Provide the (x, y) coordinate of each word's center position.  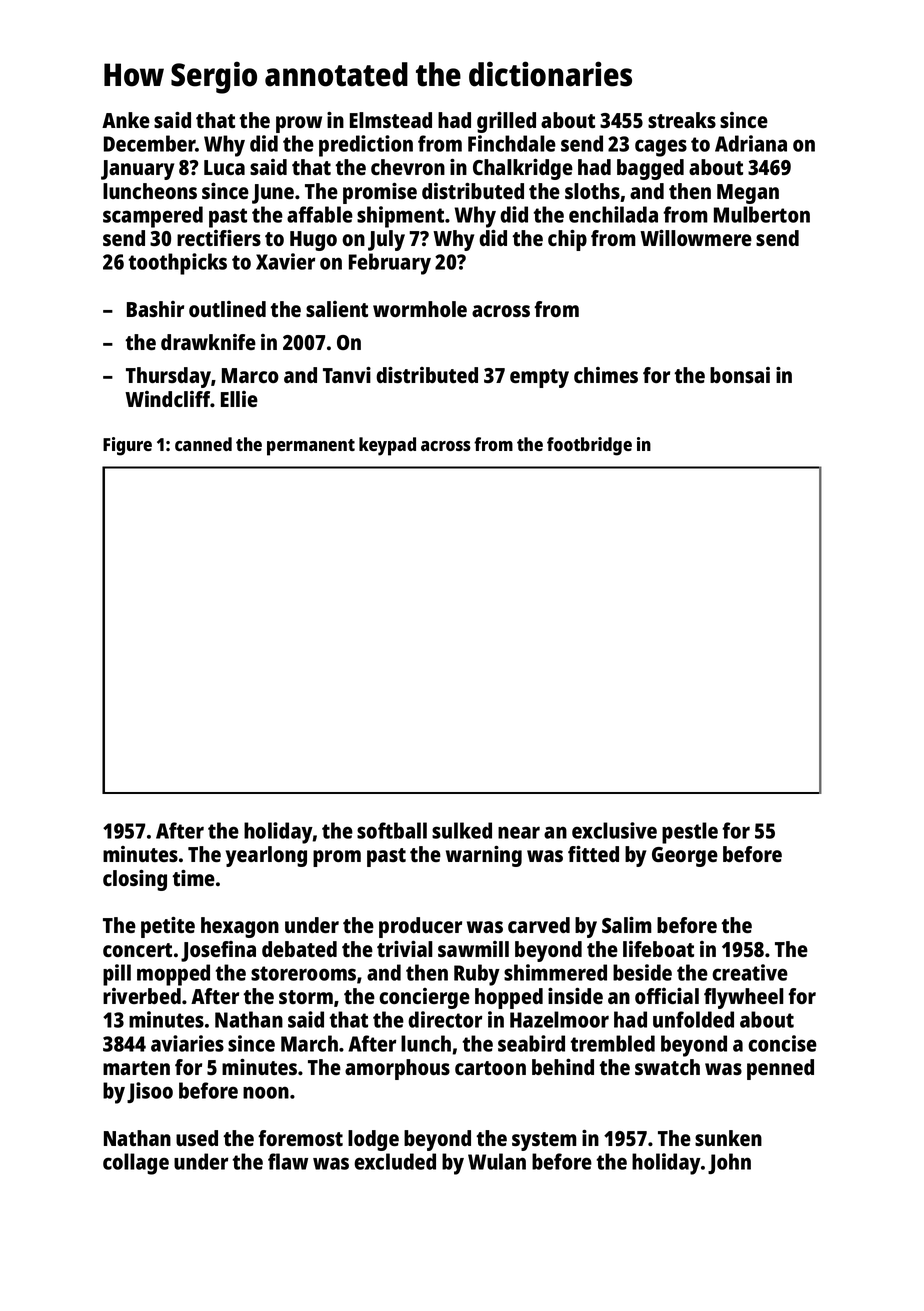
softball (392, 830)
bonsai (740, 375)
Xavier (285, 261)
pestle (690, 833)
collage (136, 1164)
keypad (387, 446)
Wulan (497, 1161)
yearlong (266, 856)
